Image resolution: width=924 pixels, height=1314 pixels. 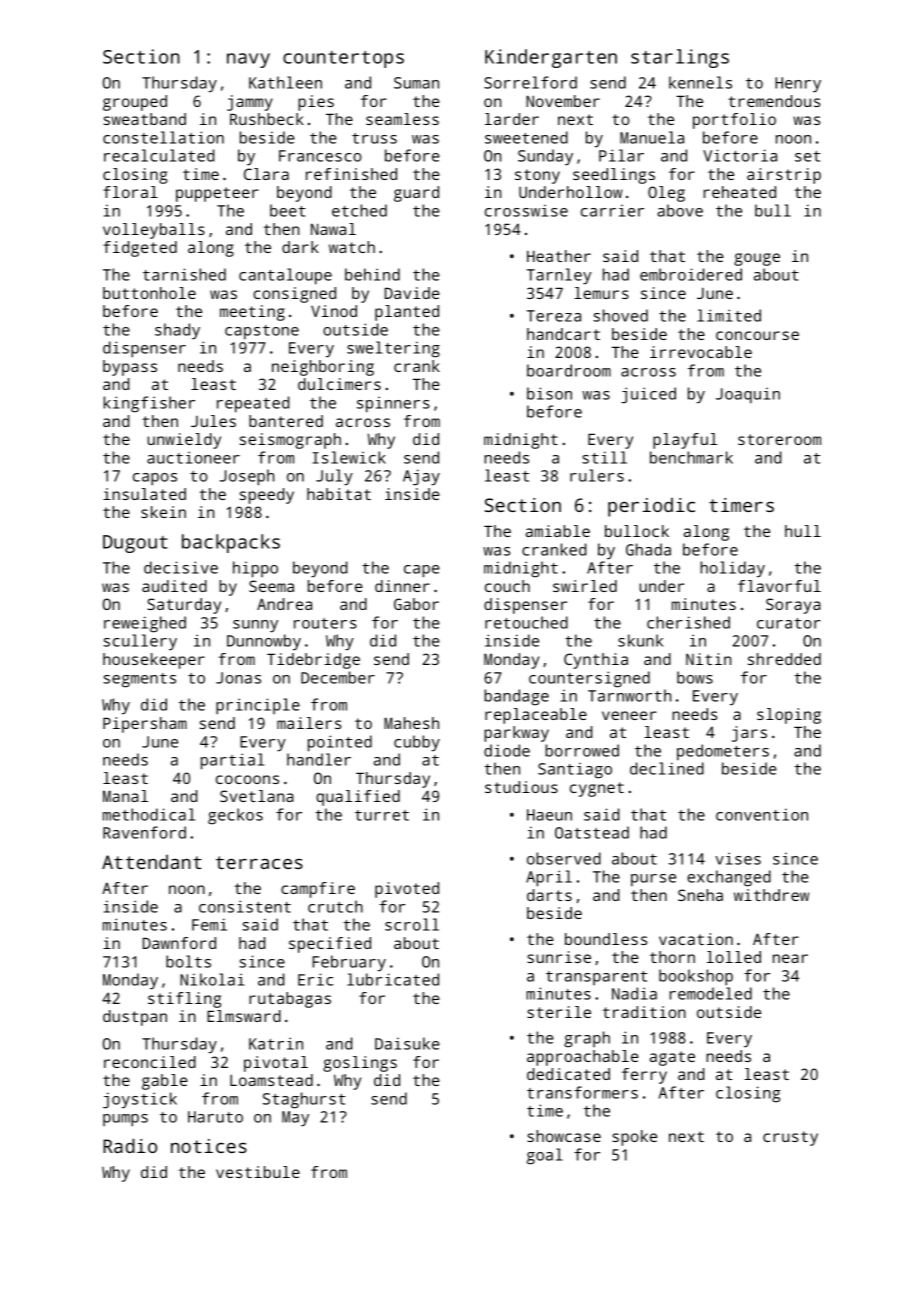 I want to click on behind, so click(x=372, y=274).
